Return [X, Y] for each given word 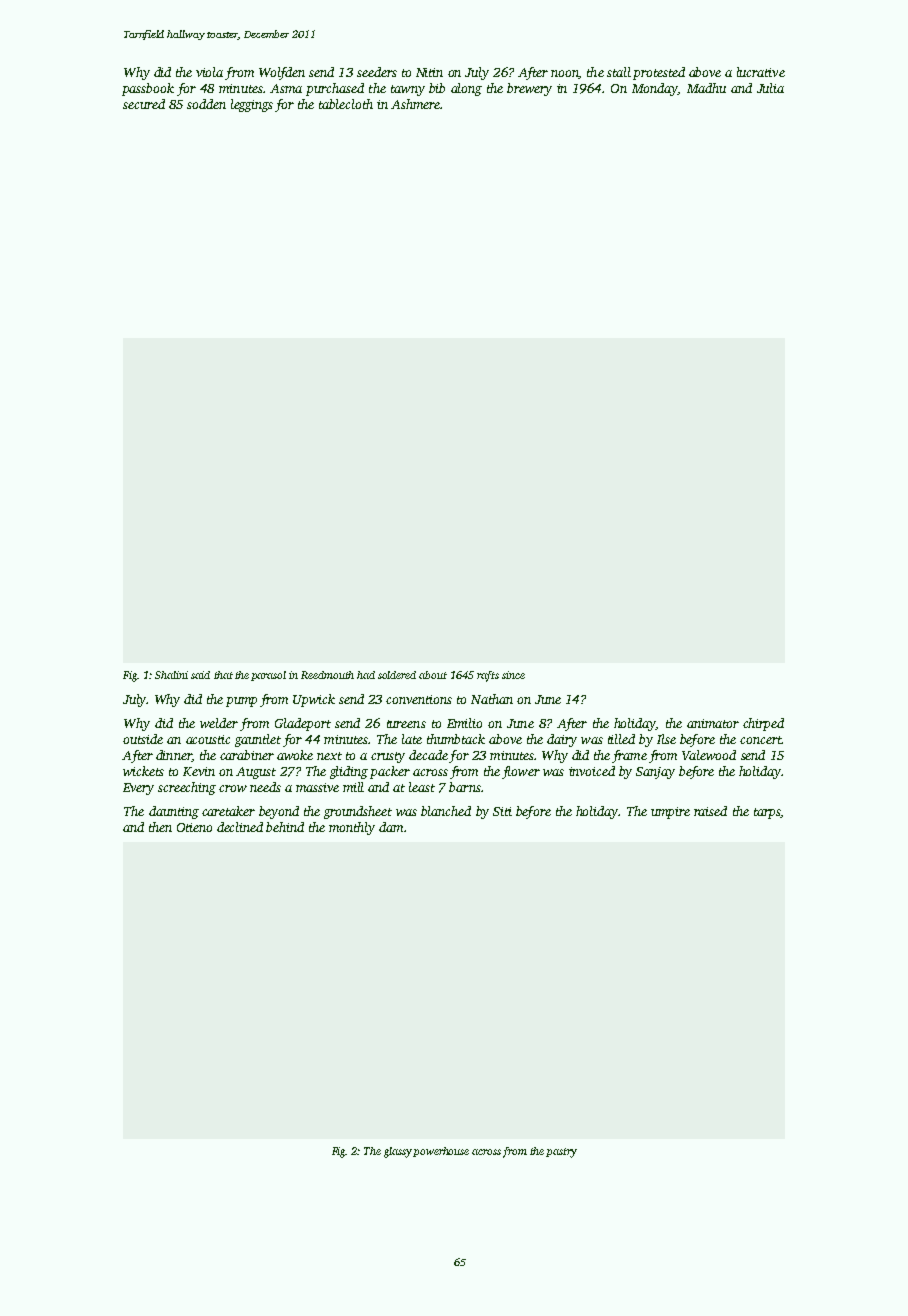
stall [619, 72]
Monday [655, 89]
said [200, 675]
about [433, 675]
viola [209, 72]
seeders [377, 72]
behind [285, 827]
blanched [446, 811]
